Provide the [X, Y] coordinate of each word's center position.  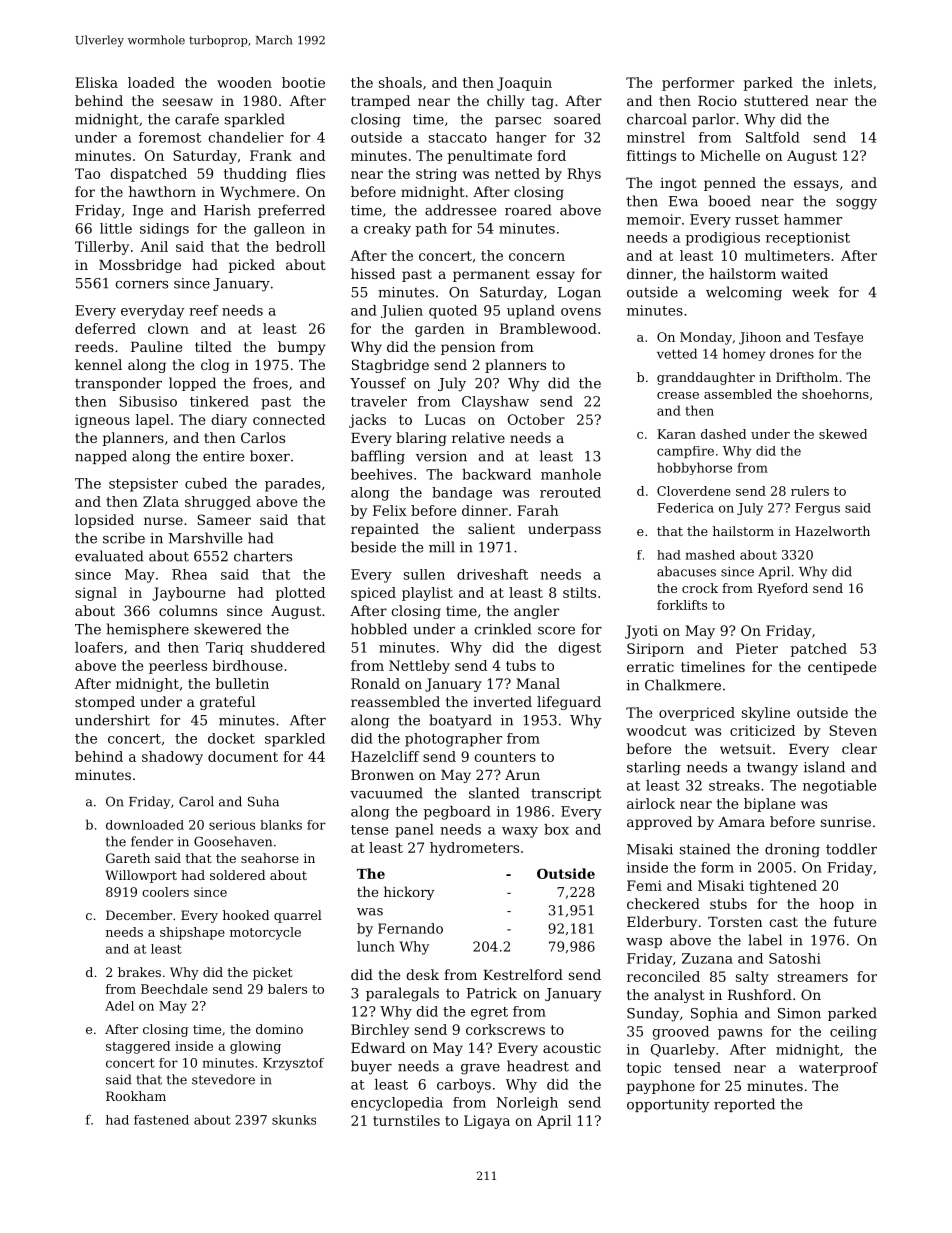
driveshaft [492, 574]
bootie [303, 82]
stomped [105, 703]
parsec [518, 122]
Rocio [717, 101]
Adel [119, 1006]
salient [491, 528]
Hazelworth [832, 531]
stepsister [143, 485]
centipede [842, 668]
